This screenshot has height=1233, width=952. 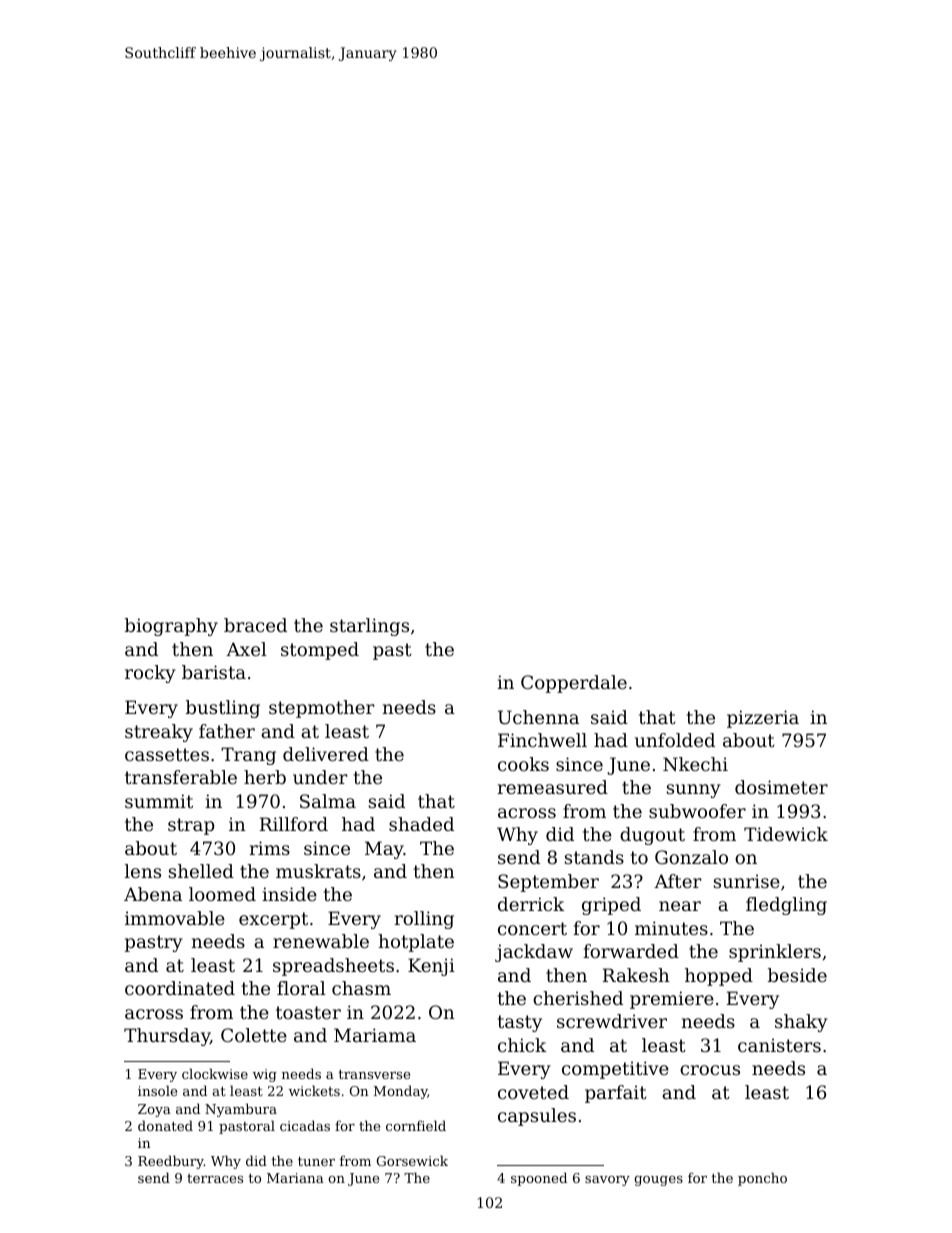 I want to click on spooned, so click(x=539, y=1179).
